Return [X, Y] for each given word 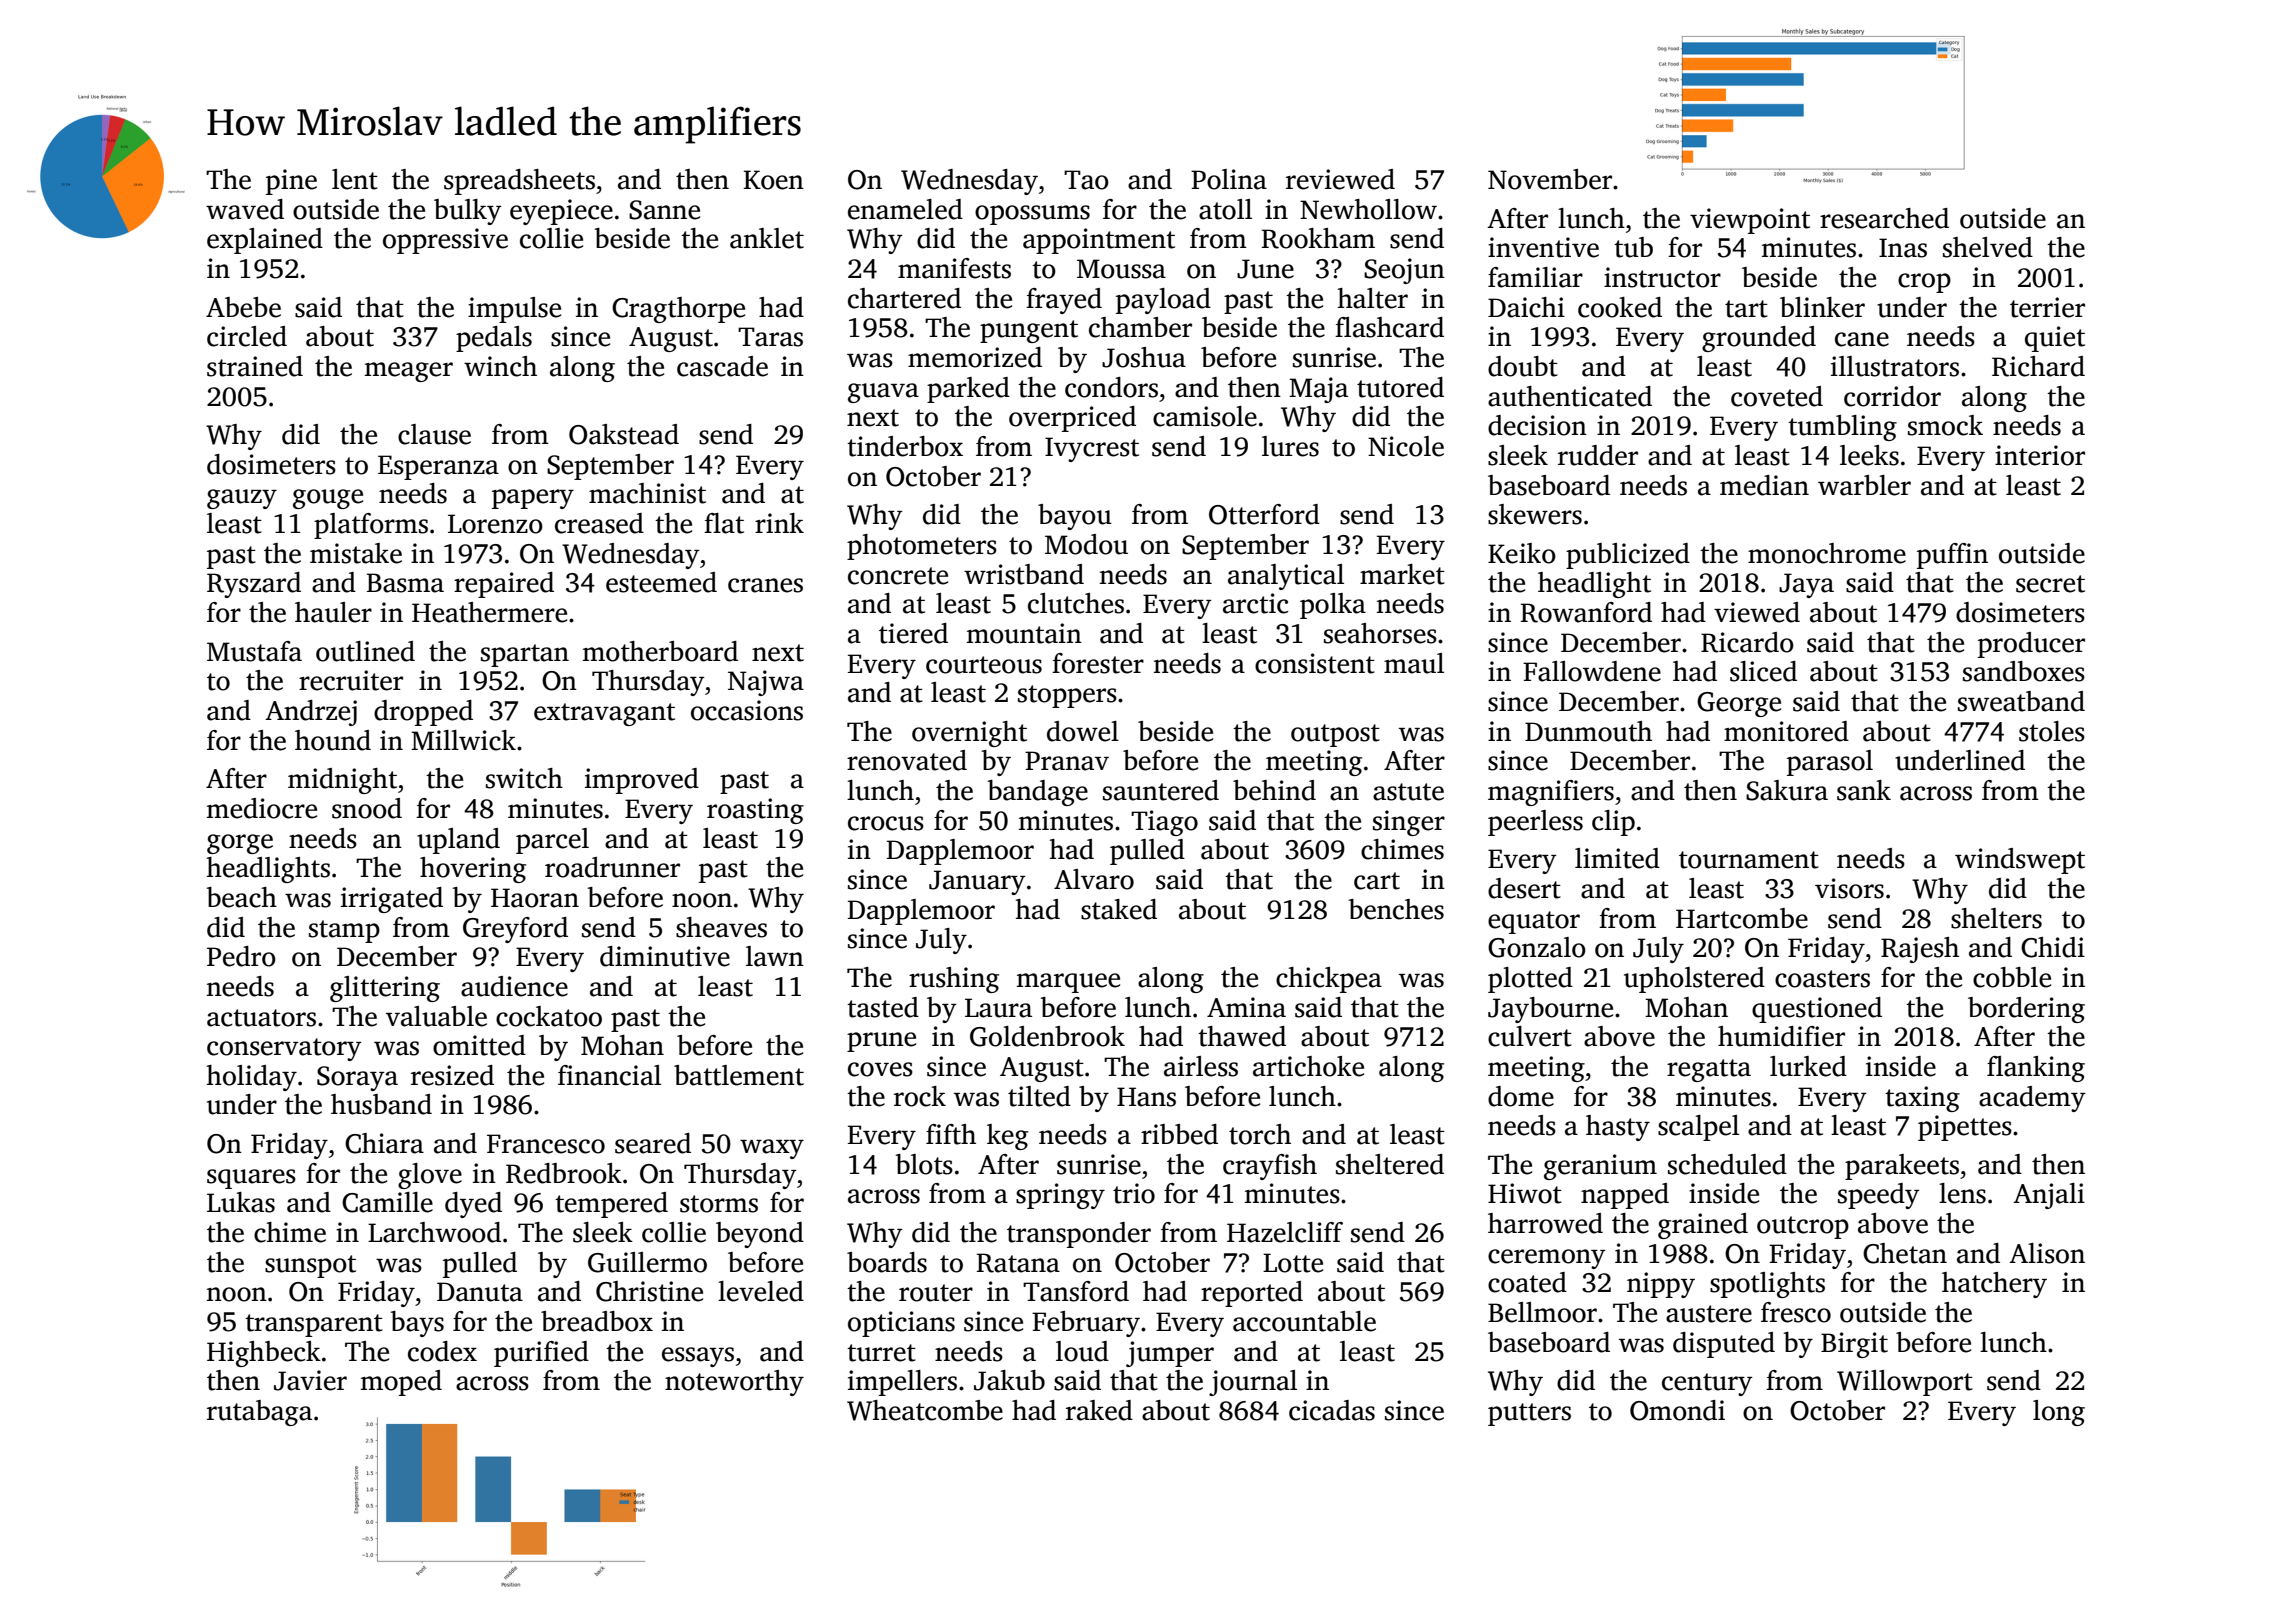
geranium [1600, 1167]
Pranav [1067, 761]
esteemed [661, 582]
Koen [774, 180]
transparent [314, 1325]
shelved [1988, 247]
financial [609, 1075]
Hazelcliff [1285, 1232]
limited [1617, 858]
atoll [1225, 209]
